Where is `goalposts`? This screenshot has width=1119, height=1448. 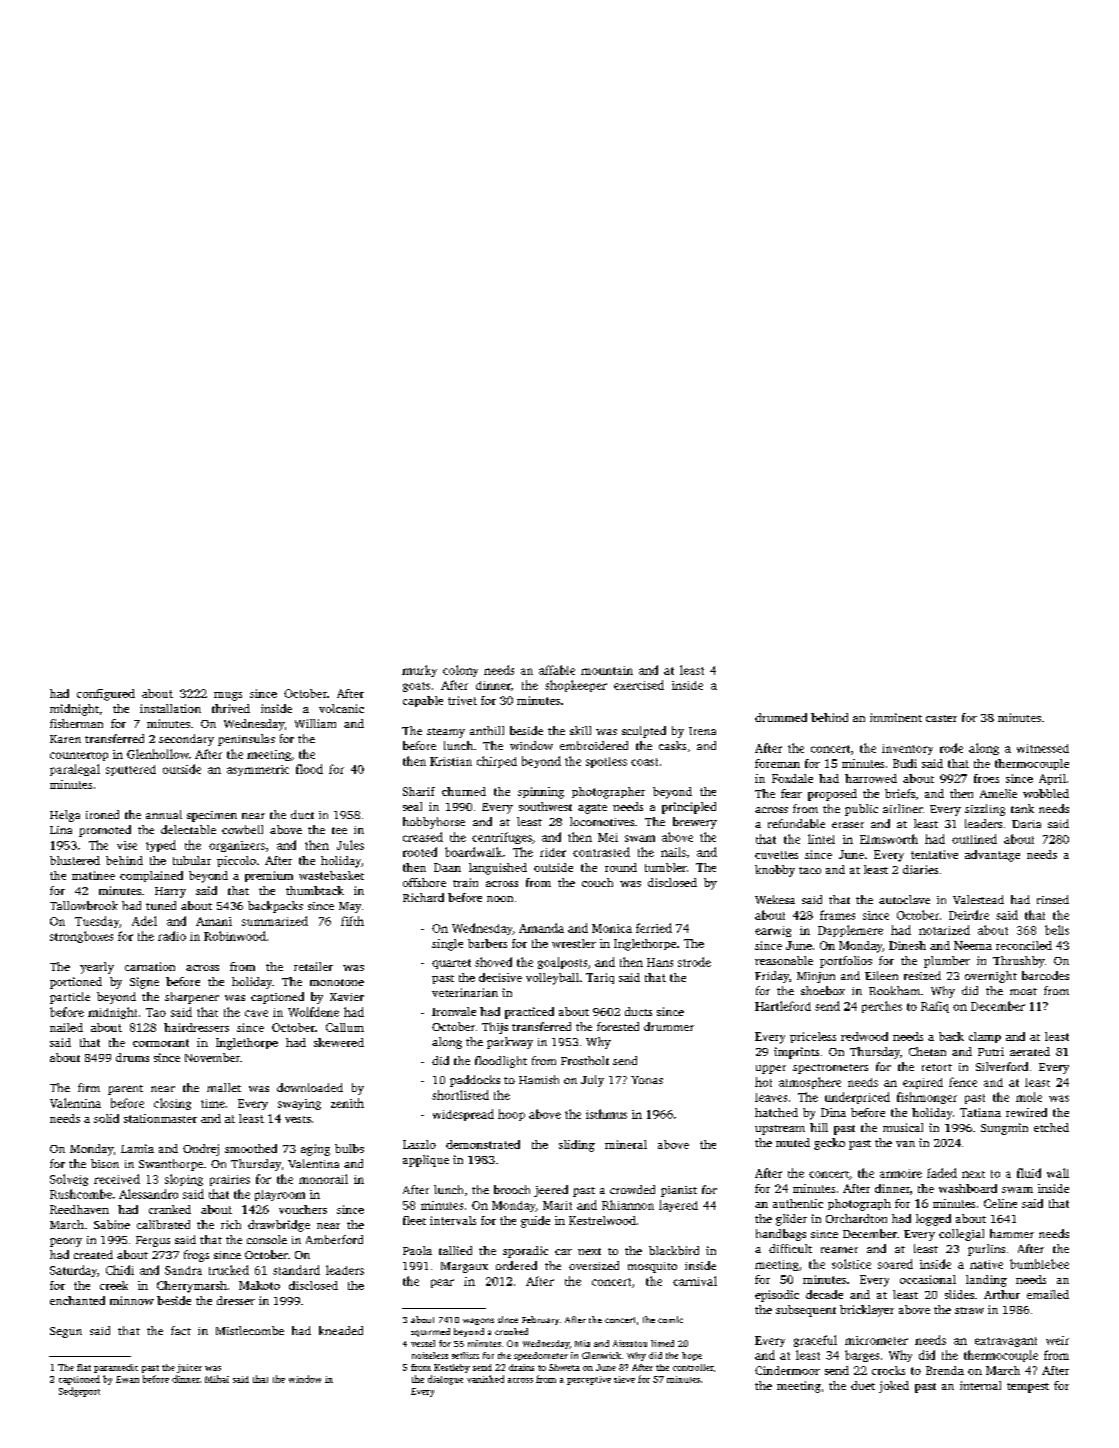 goalposts is located at coordinates (562, 963).
